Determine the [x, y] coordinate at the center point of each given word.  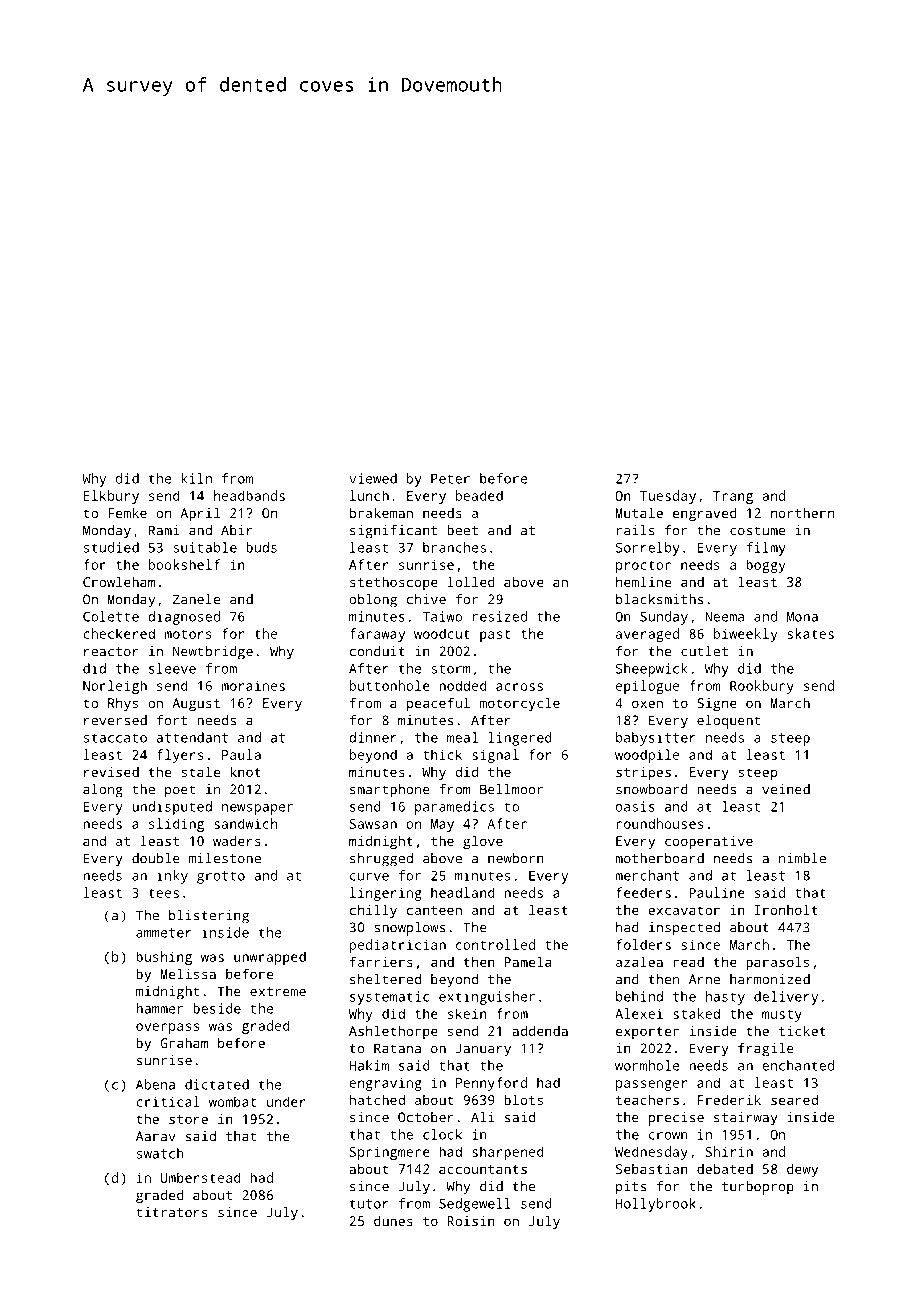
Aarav [156, 1136]
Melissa [188, 973]
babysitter [656, 739]
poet [180, 791]
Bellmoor [511, 789]
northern [802, 512]
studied [111, 547]
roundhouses [659, 823]
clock [442, 1134]
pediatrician [398, 946]
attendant [192, 737]
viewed [373, 478]
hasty [725, 998]
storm [451, 669]
